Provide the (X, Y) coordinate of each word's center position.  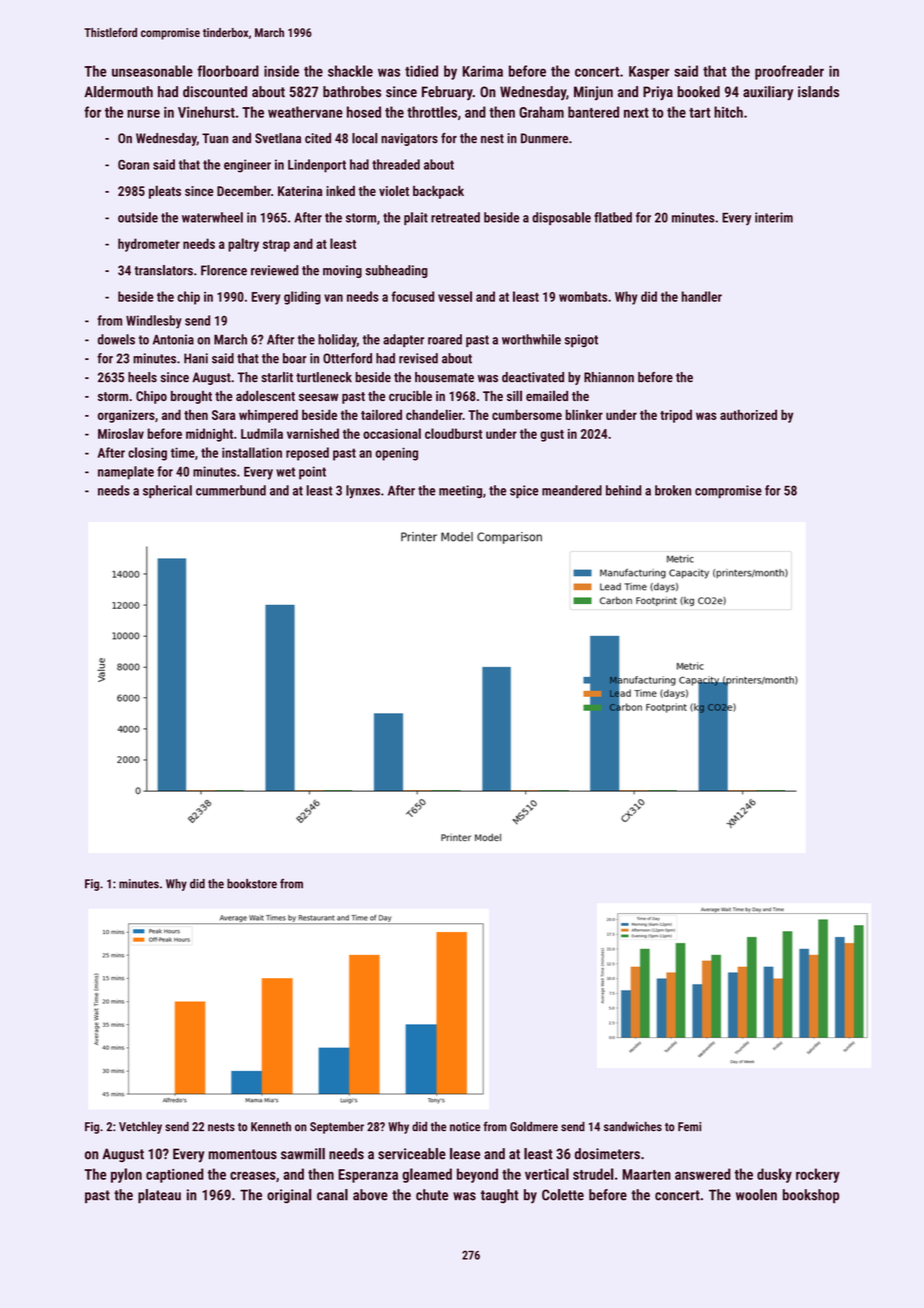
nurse (143, 113)
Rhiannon (609, 377)
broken (673, 490)
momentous (242, 1154)
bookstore (252, 884)
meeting (460, 491)
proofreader (789, 72)
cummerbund (231, 490)
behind (624, 490)
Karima (482, 71)
